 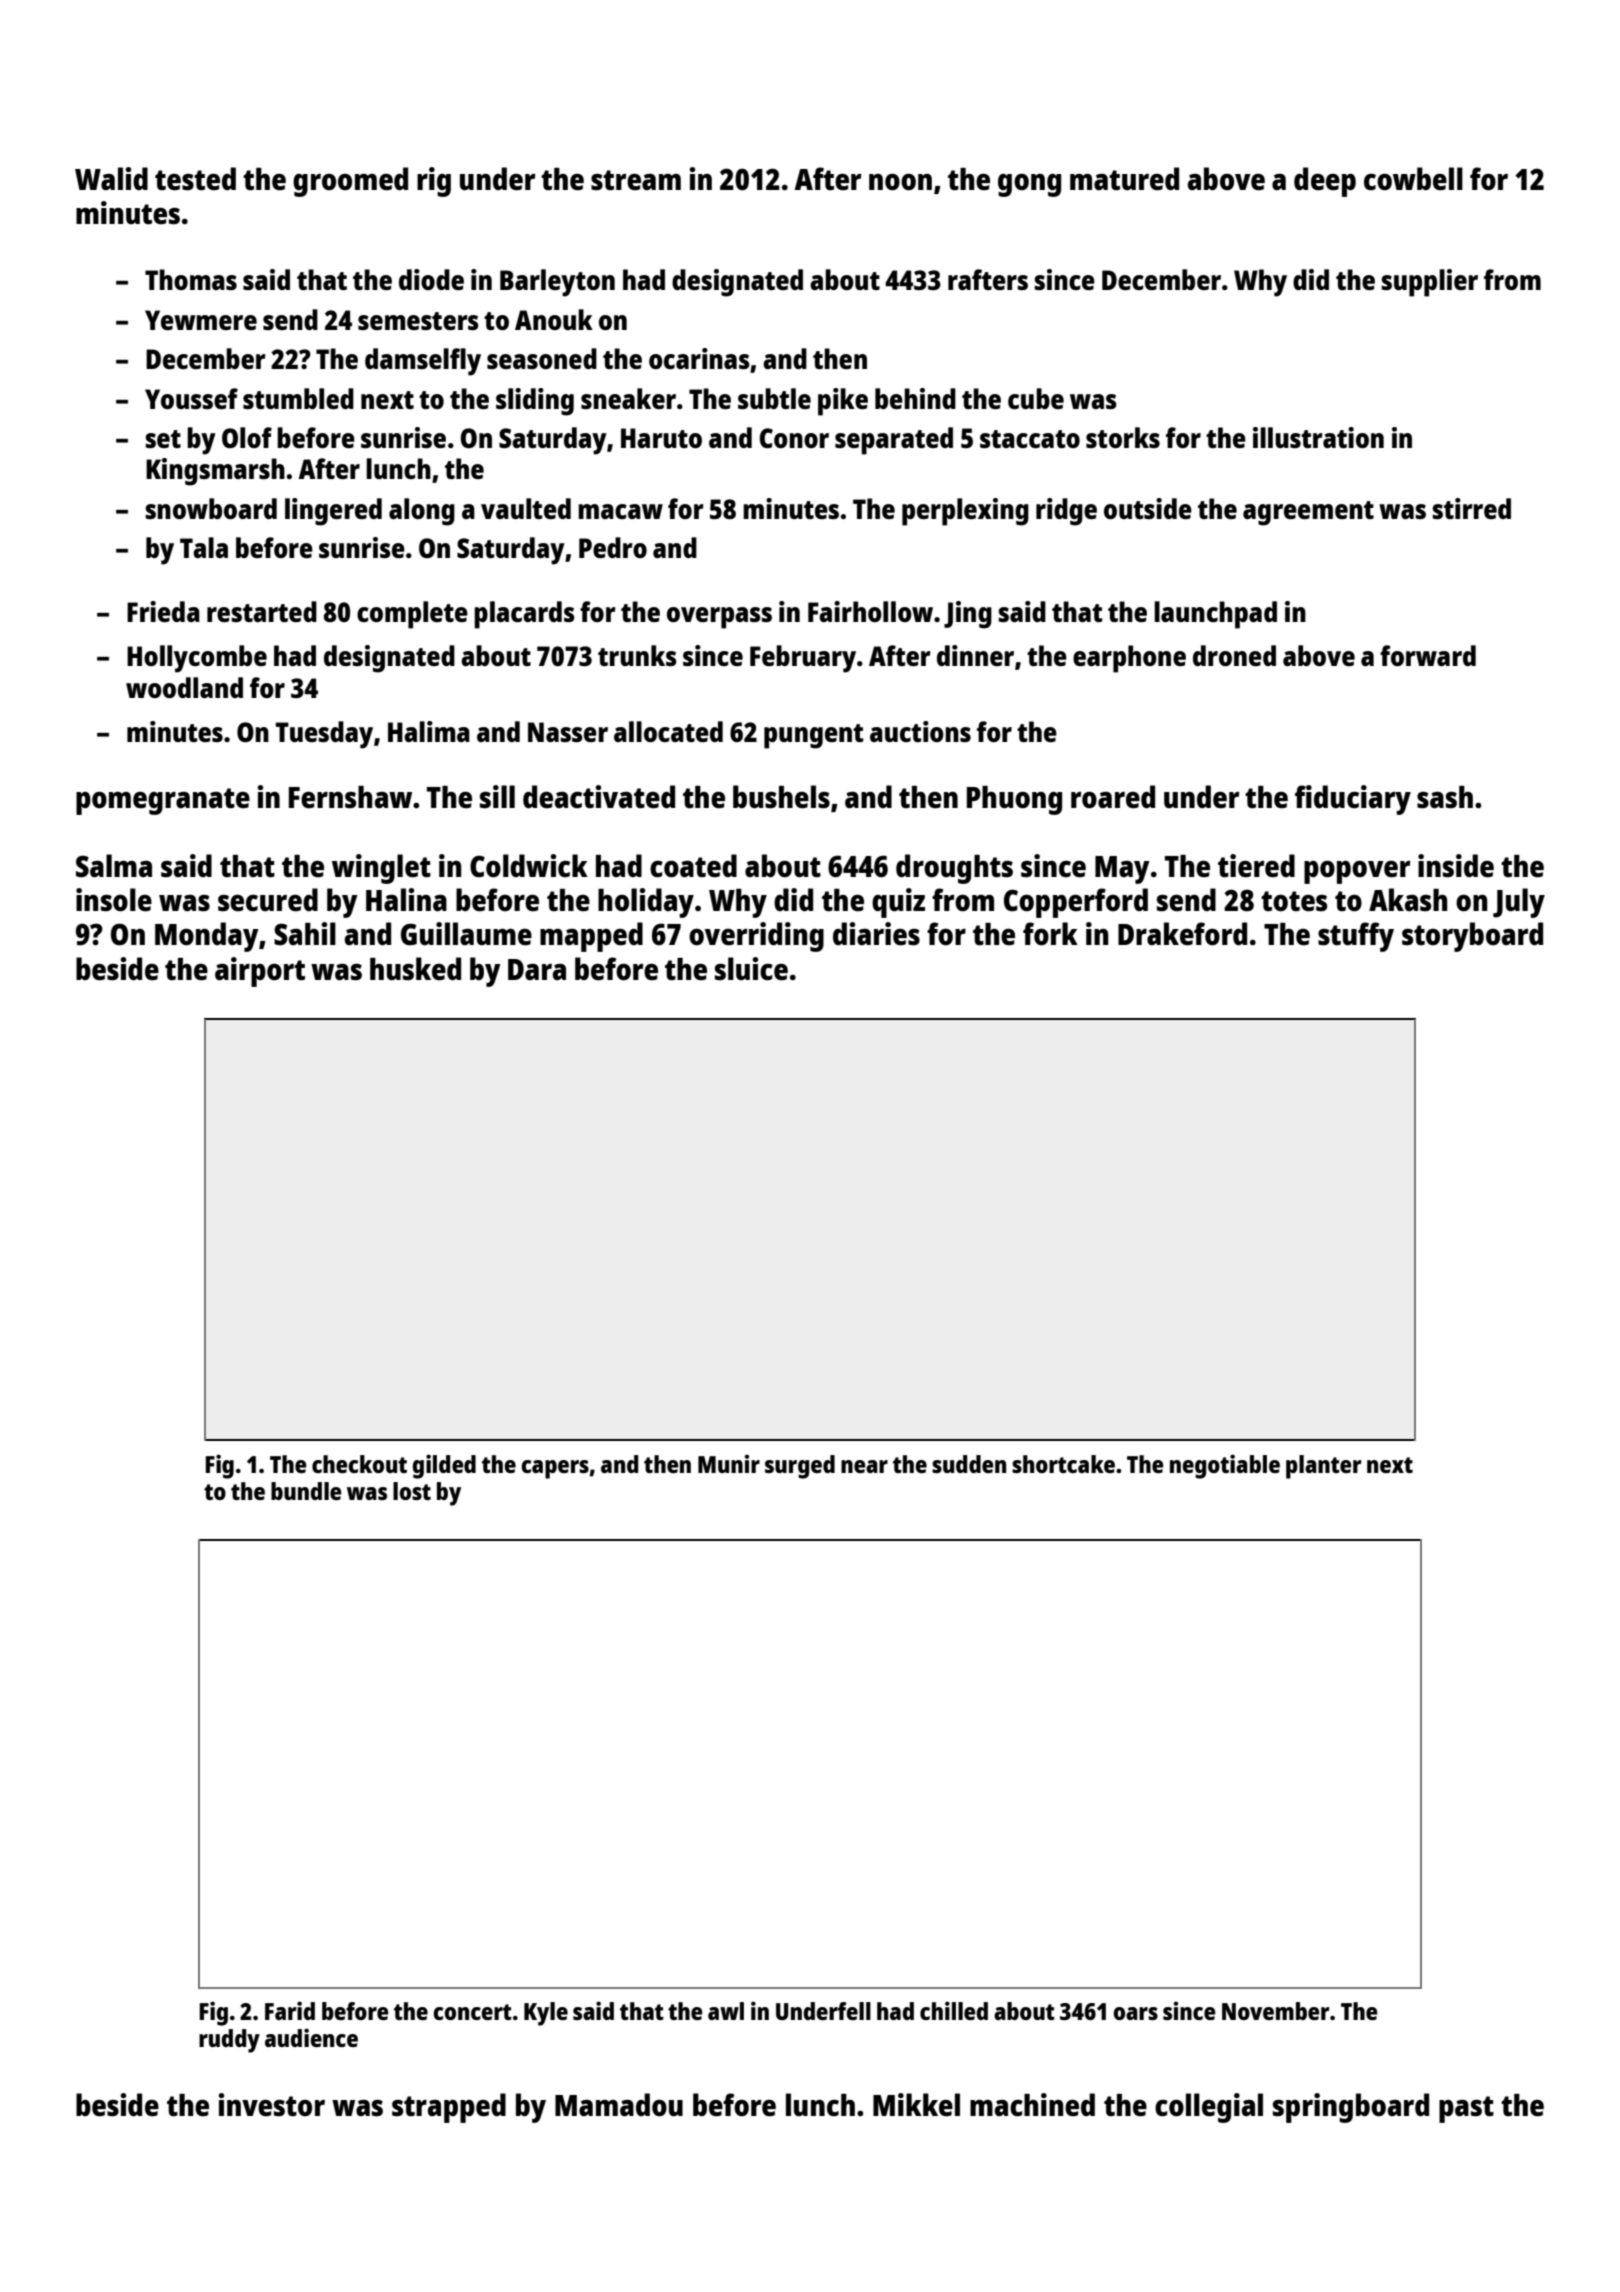 What do you see at coordinates (359, 1464) in the image?
I see `checkout` at bounding box center [359, 1464].
